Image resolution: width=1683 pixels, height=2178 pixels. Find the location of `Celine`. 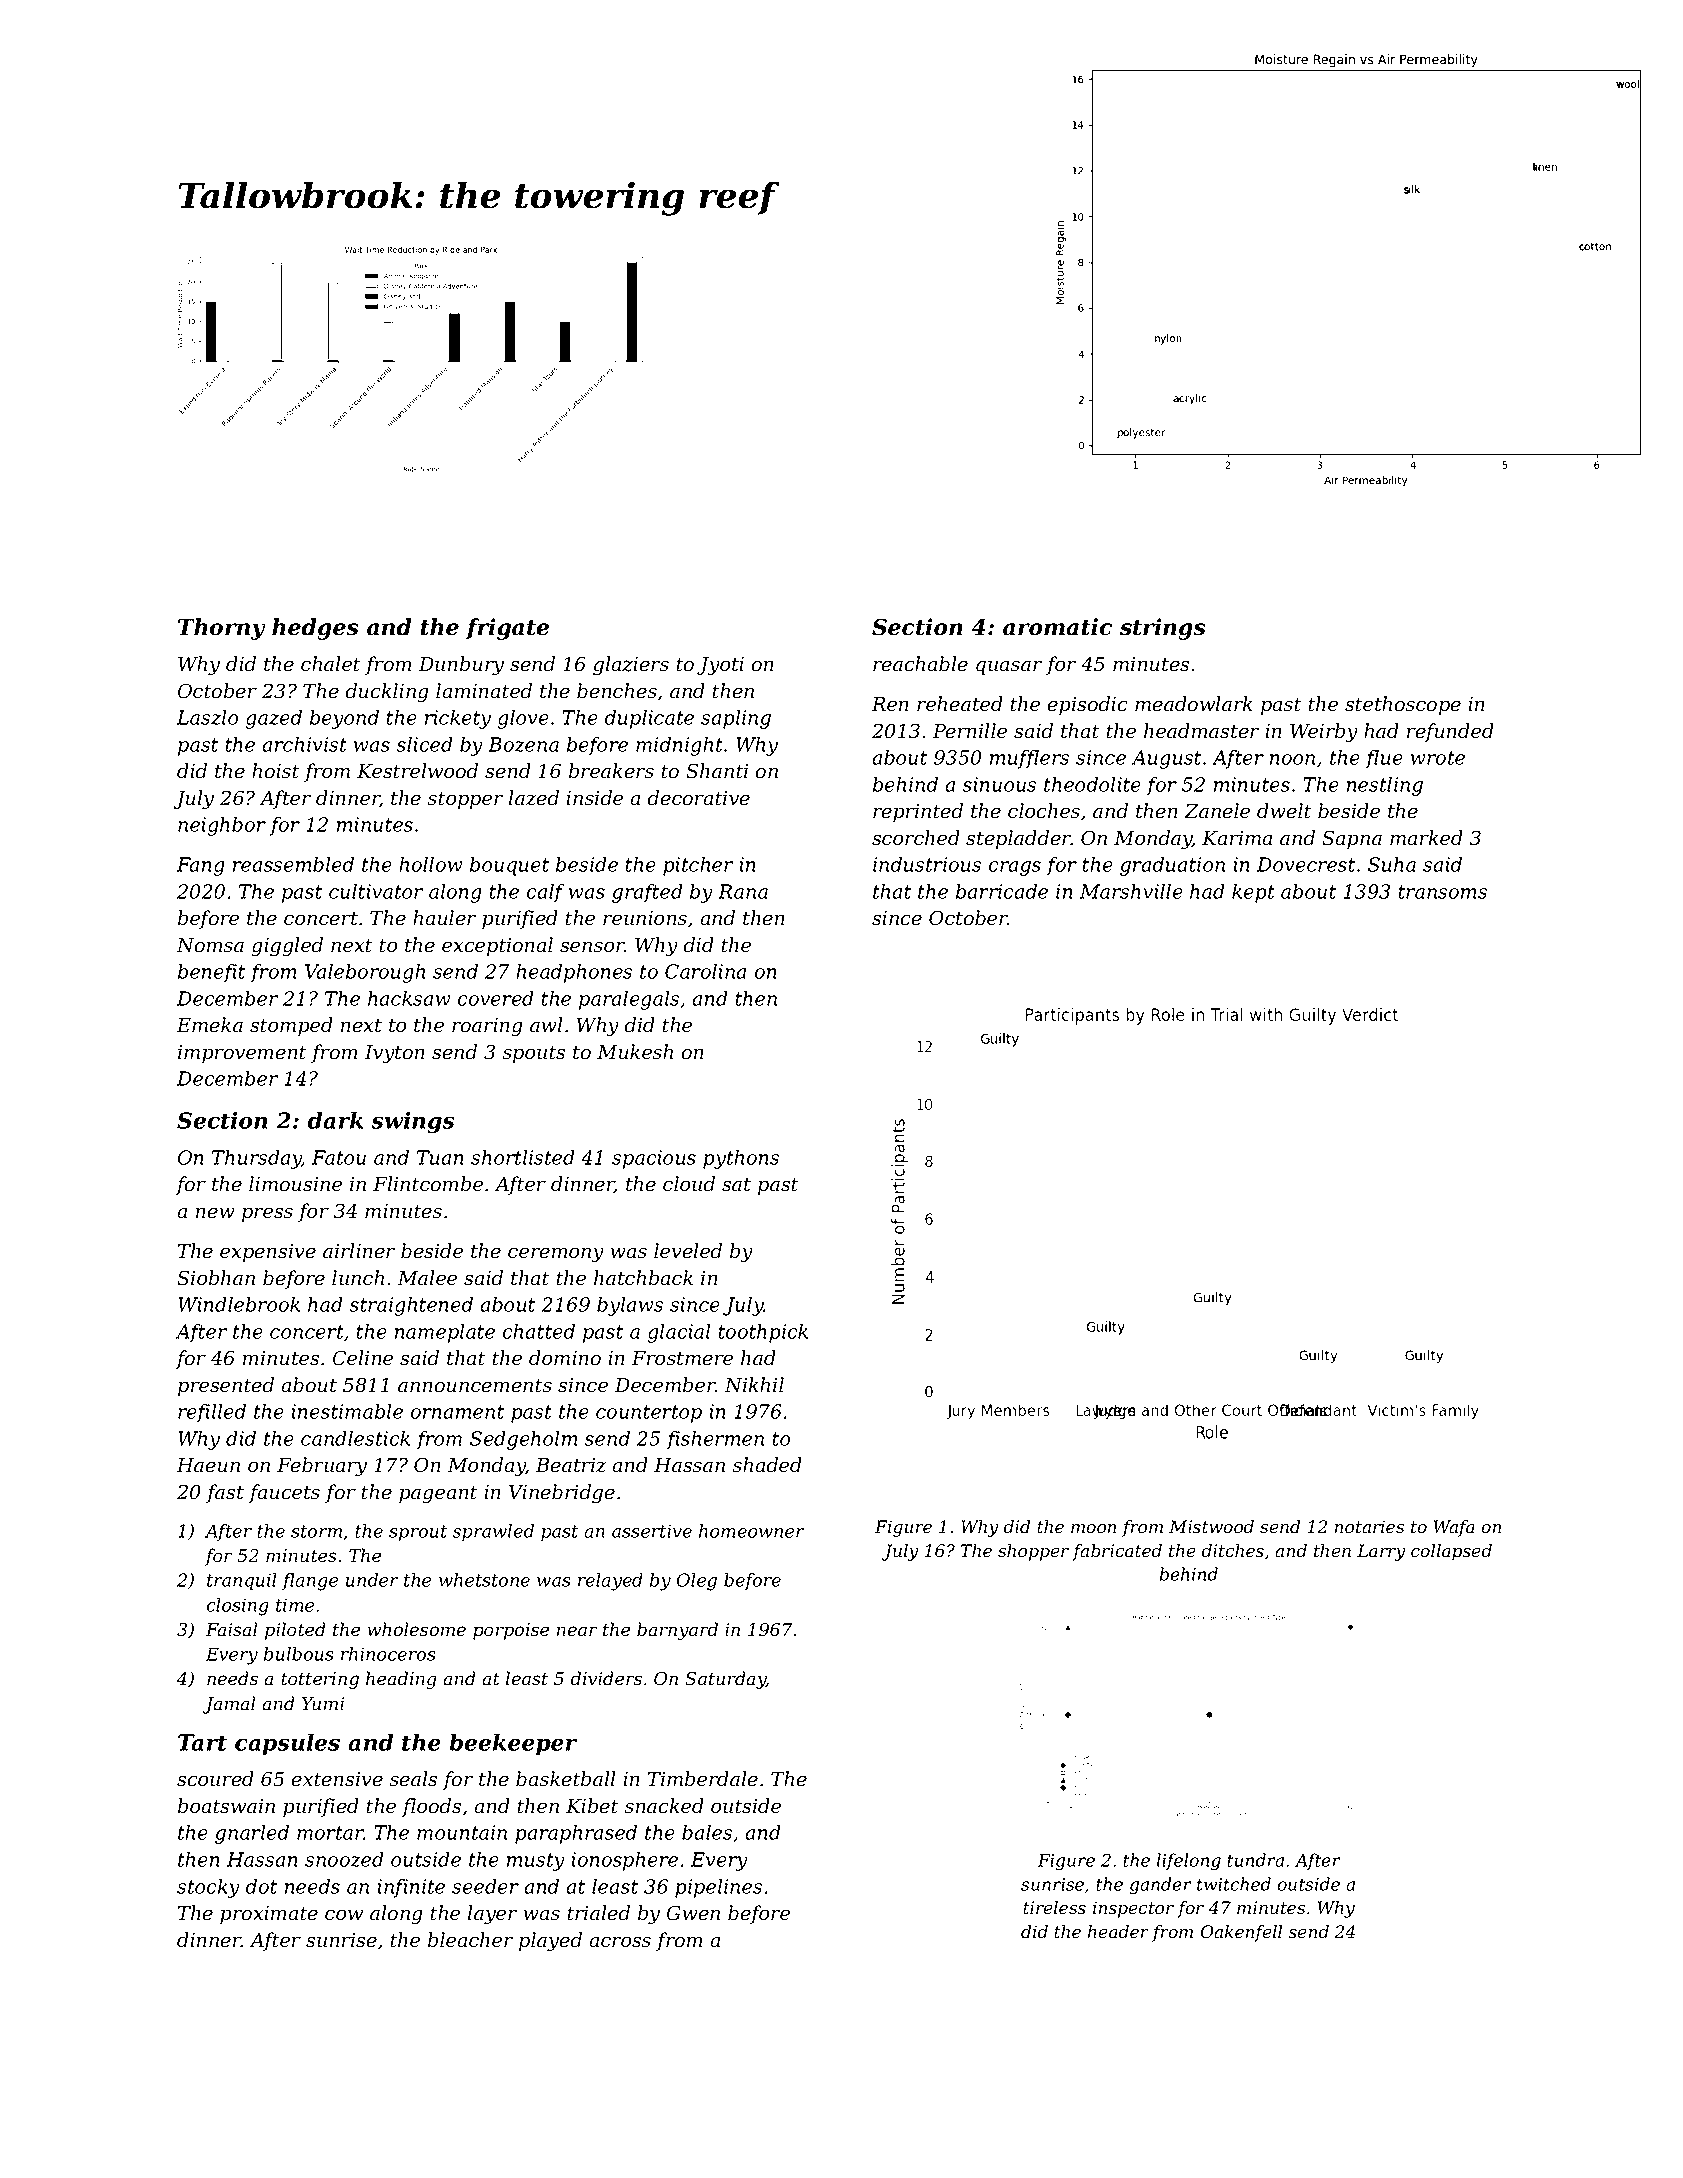

Celine is located at coordinates (363, 1358).
